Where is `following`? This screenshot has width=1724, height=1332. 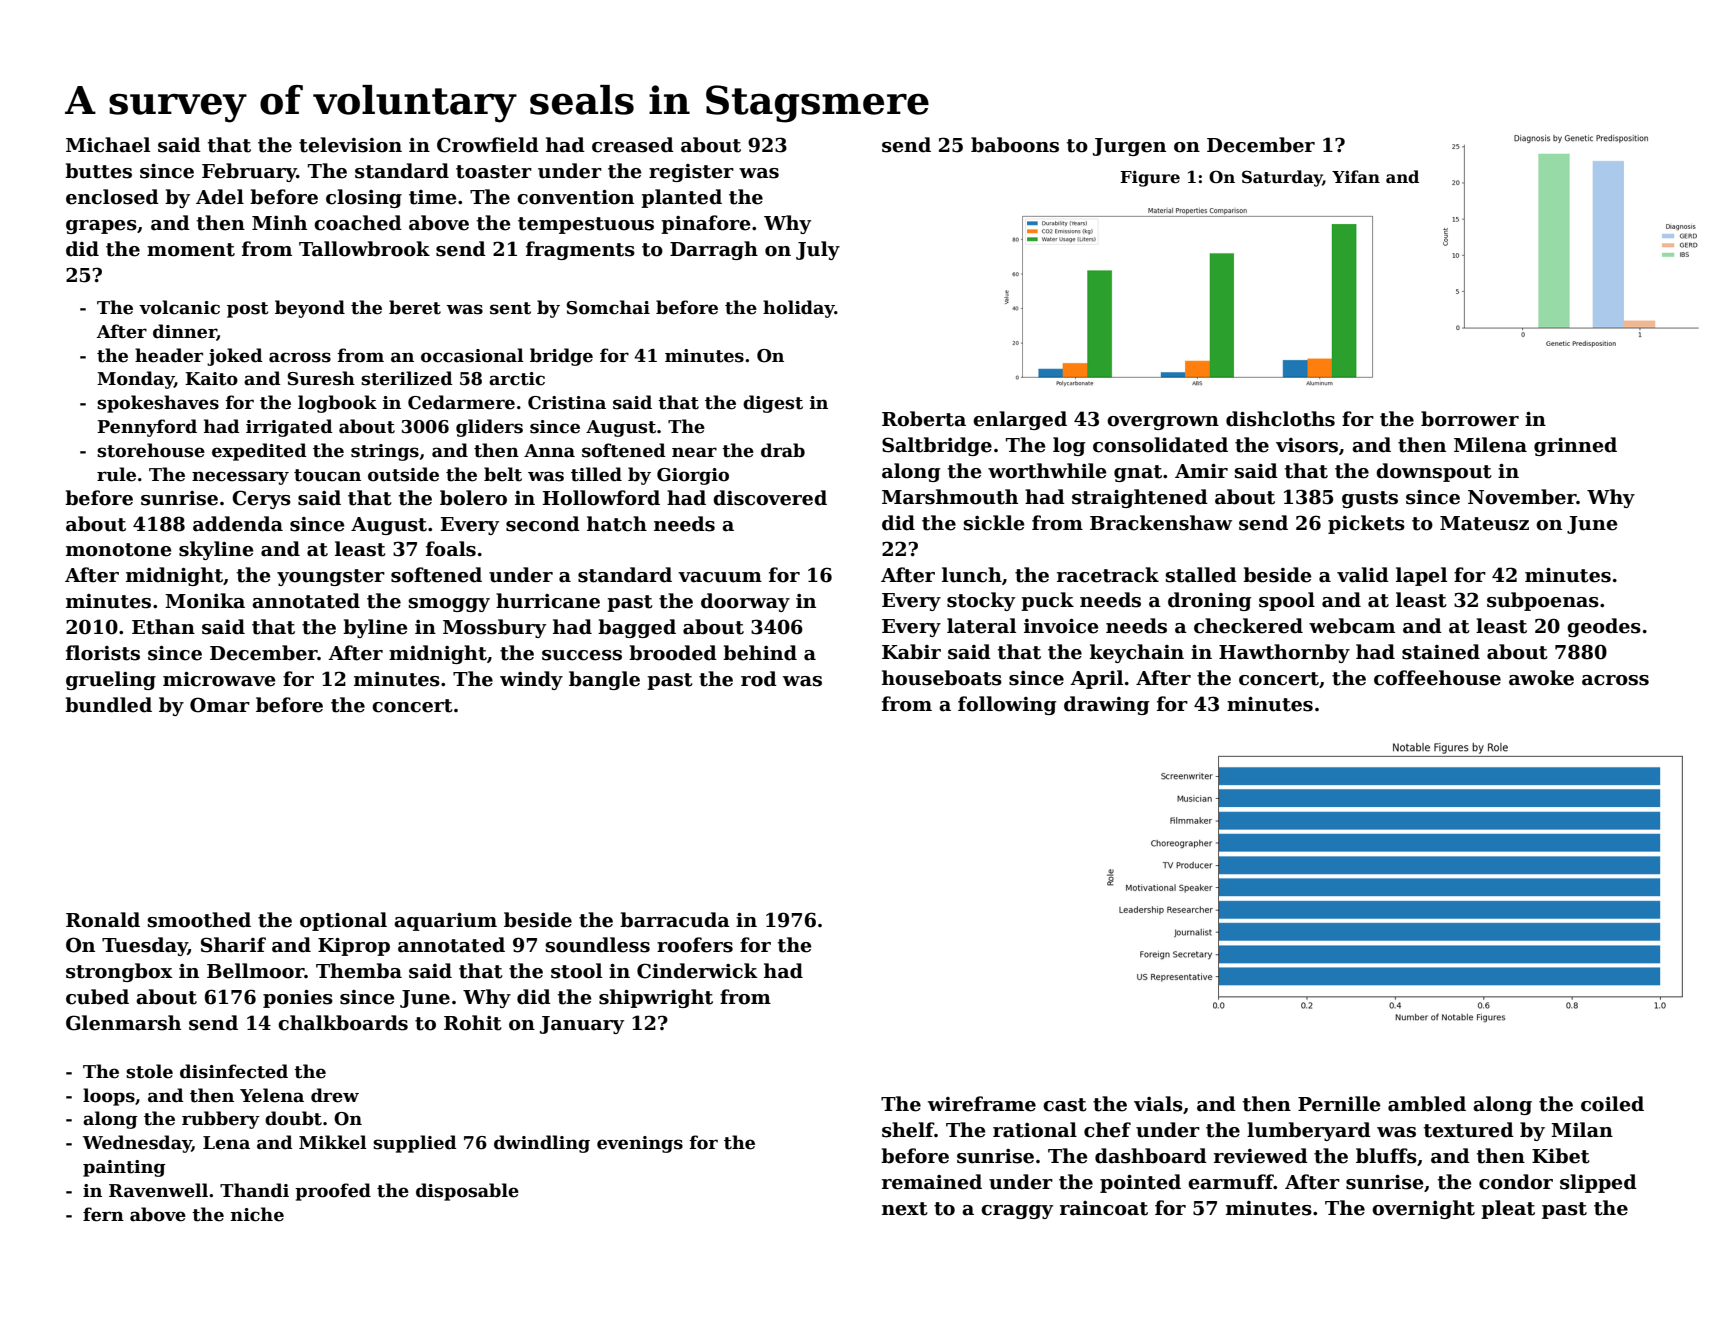 following is located at coordinates (1007, 705).
